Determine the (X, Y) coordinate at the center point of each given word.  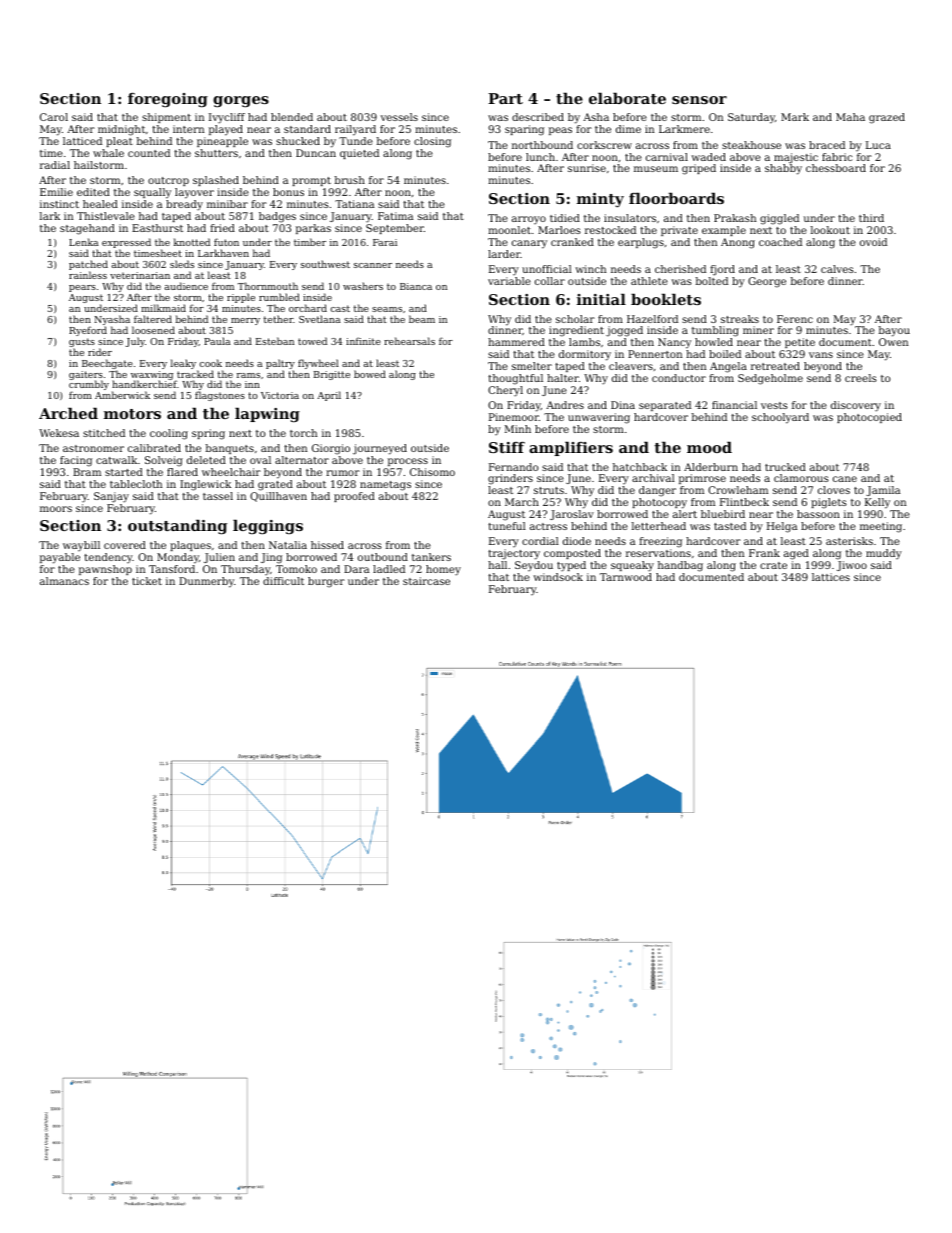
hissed (327, 545)
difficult (283, 581)
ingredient (576, 331)
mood (709, 447)
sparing (524, 130)
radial (55, 165)
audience (186, 286)
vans (821, 355)
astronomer (93, 448)
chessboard (836, 168)
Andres (565, 405)
